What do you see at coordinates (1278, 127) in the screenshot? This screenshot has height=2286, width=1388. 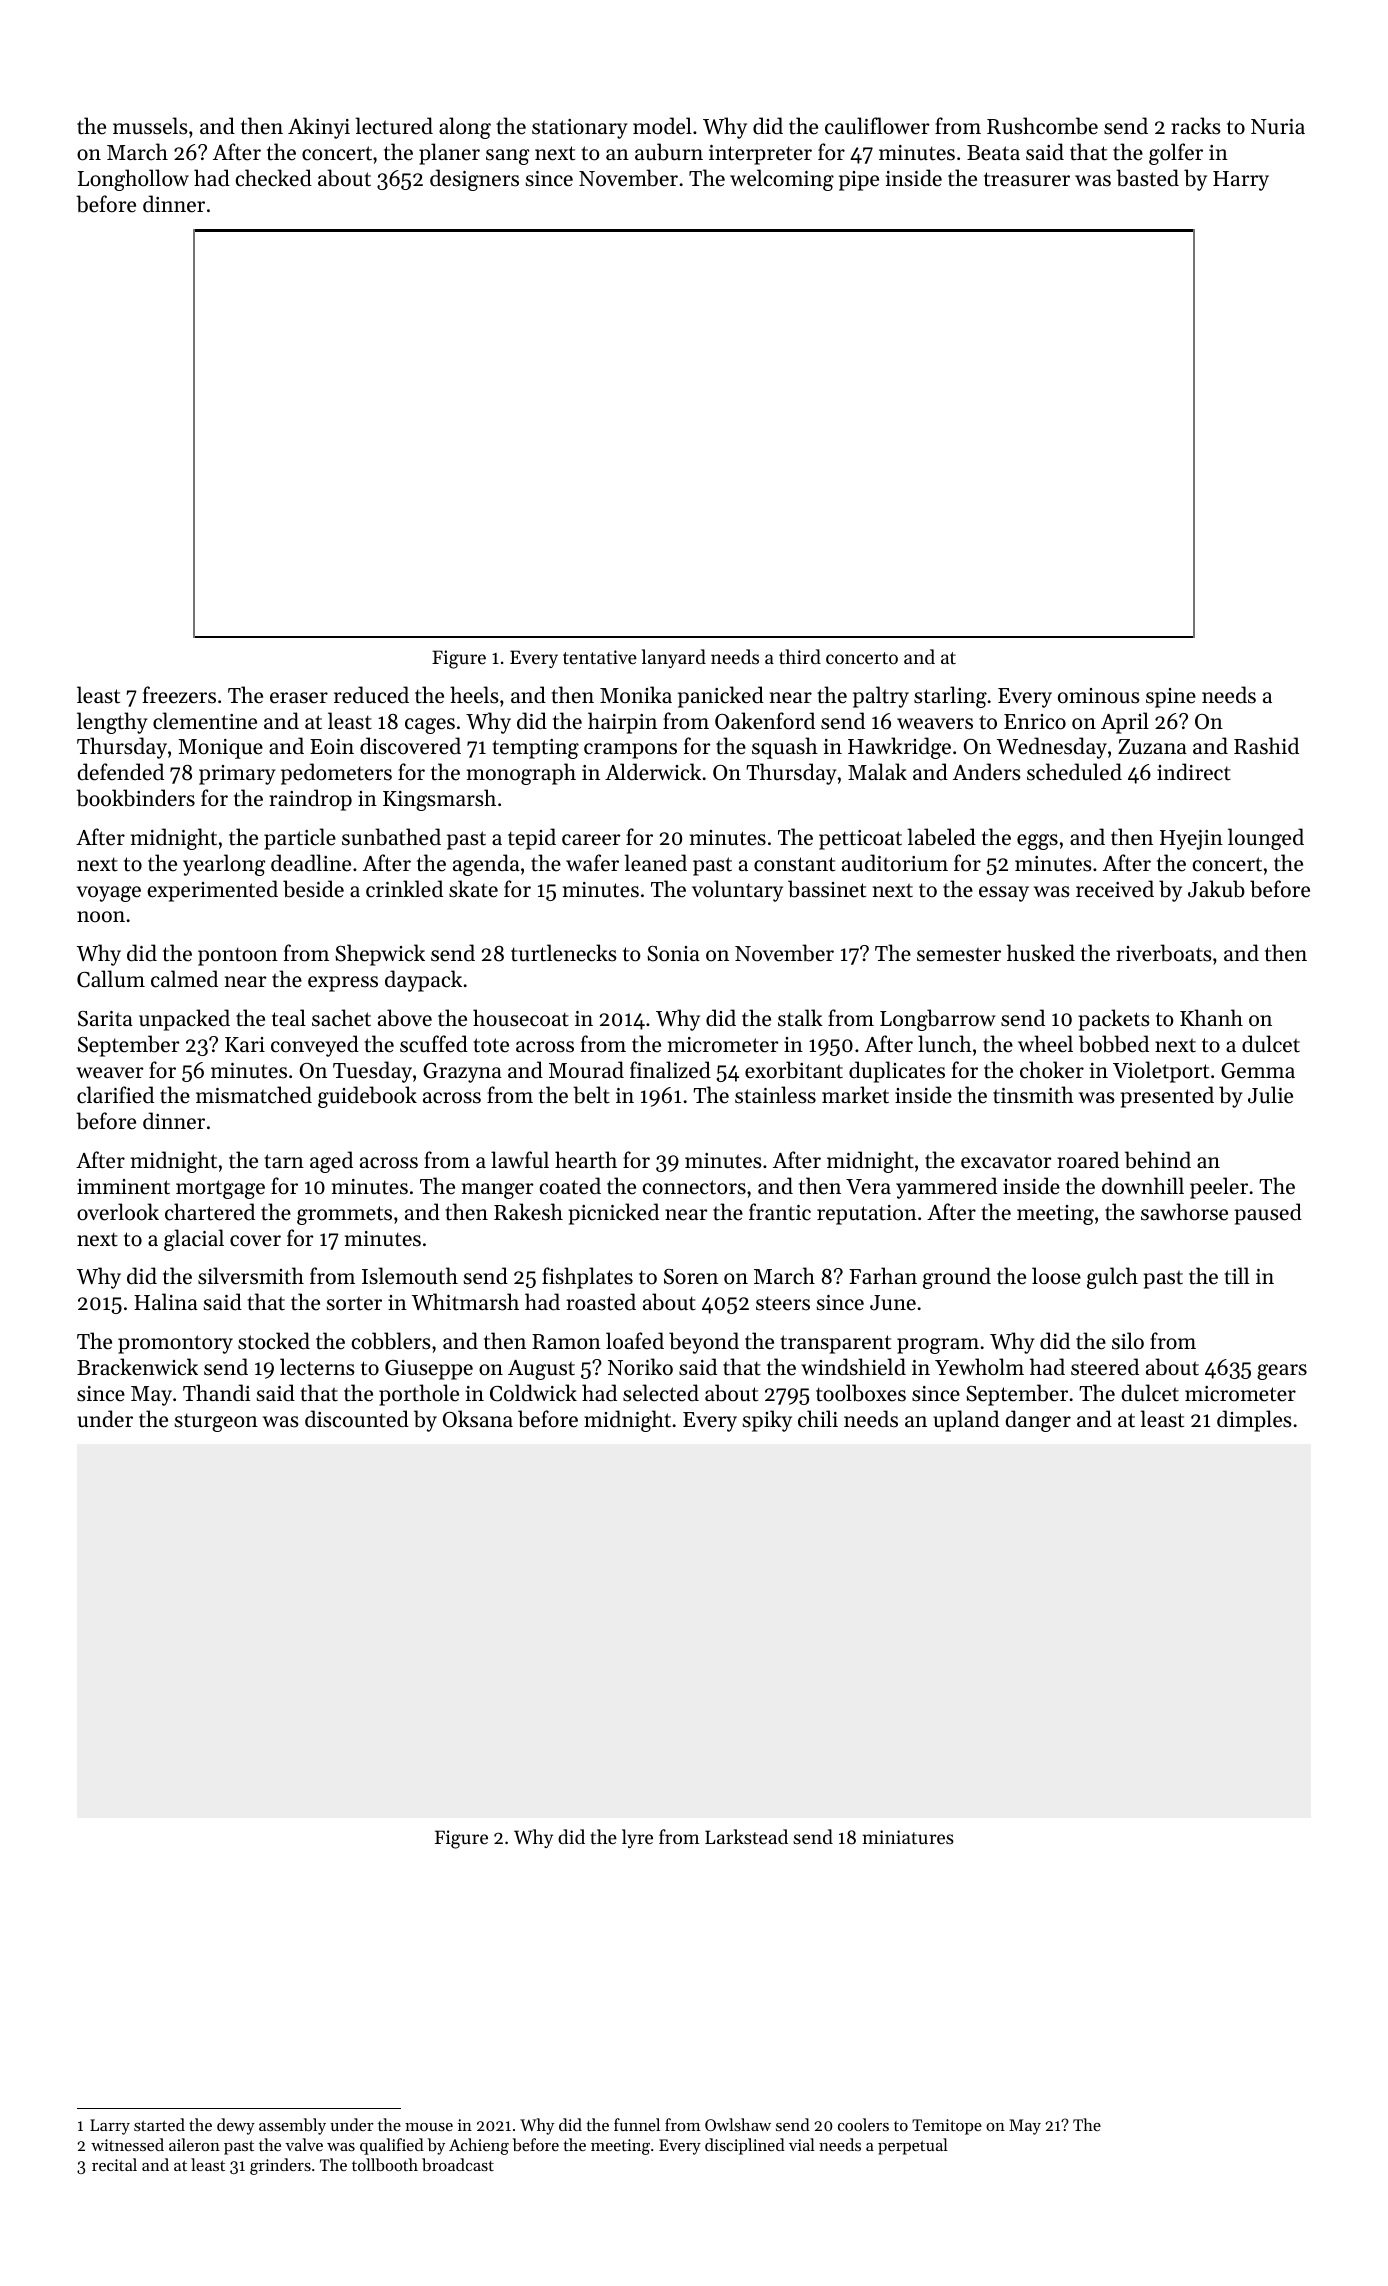 I see `Nuria` at bounding box center [1278, 127].
